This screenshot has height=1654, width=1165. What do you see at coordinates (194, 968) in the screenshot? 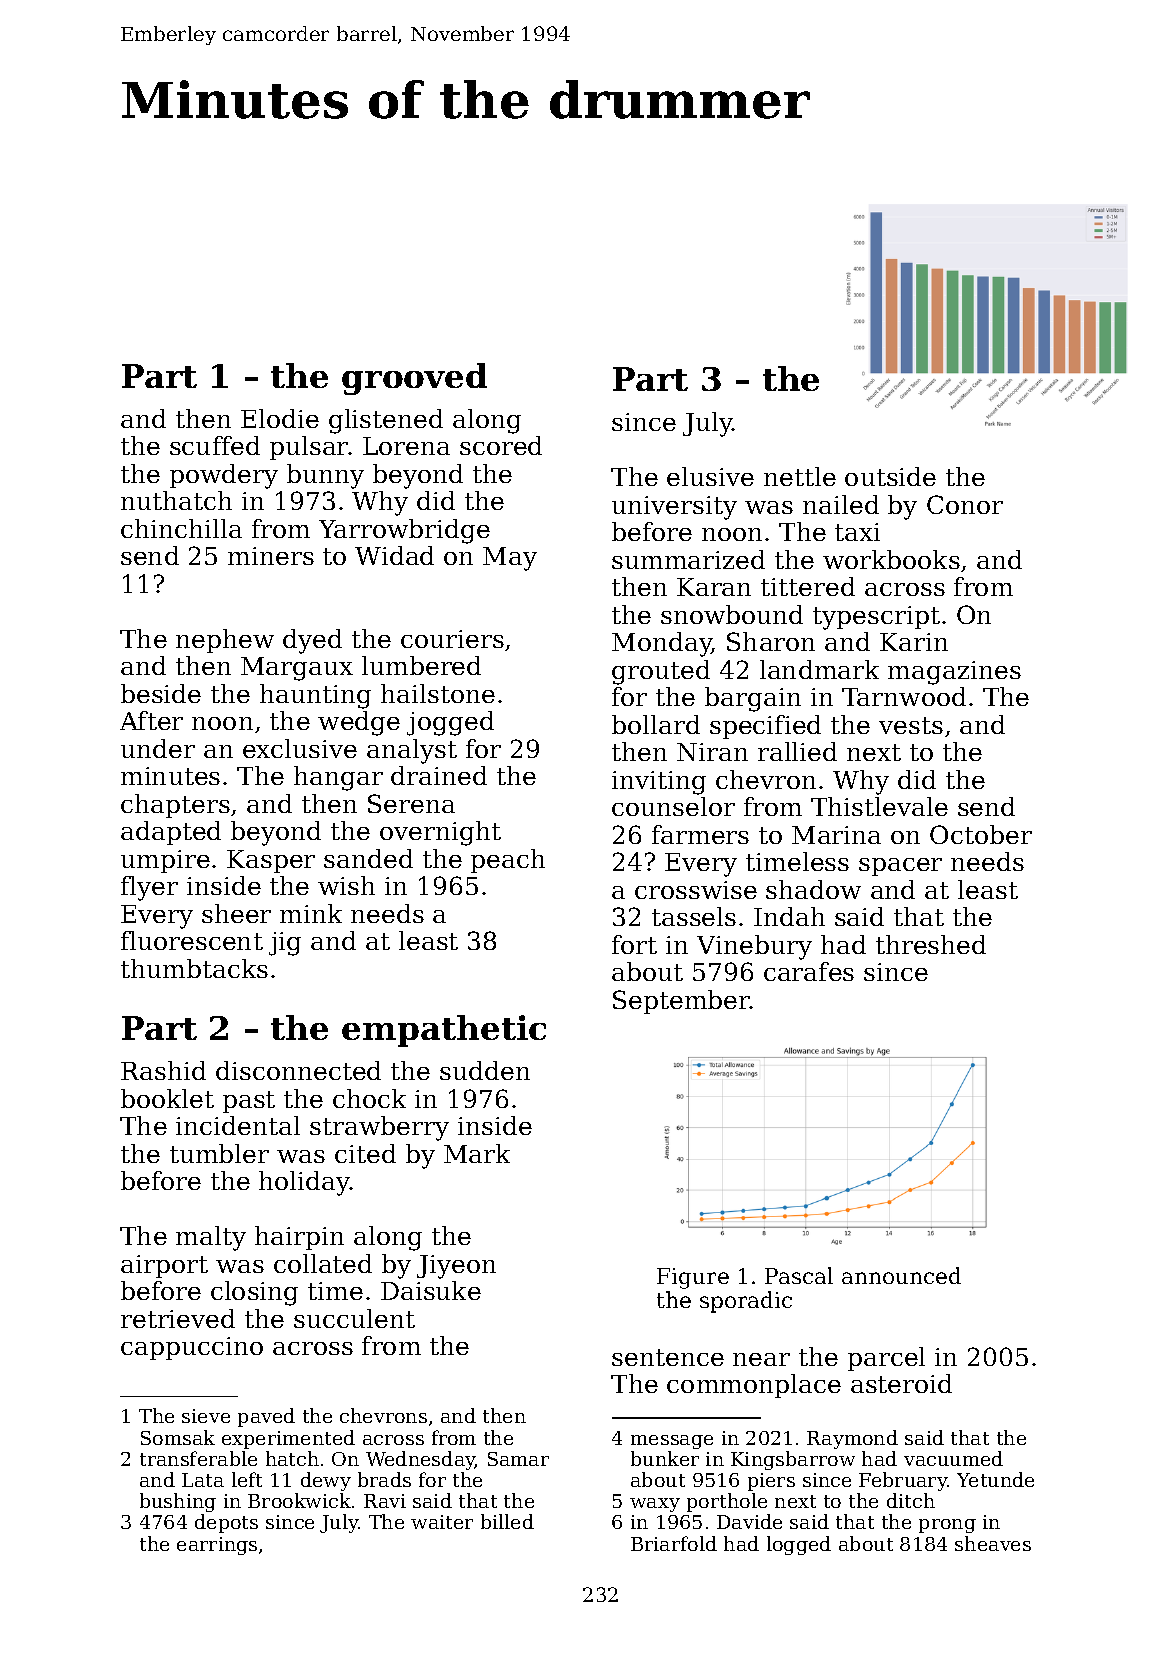
I see `thumbtacks` at bounding box center [194, 968].
